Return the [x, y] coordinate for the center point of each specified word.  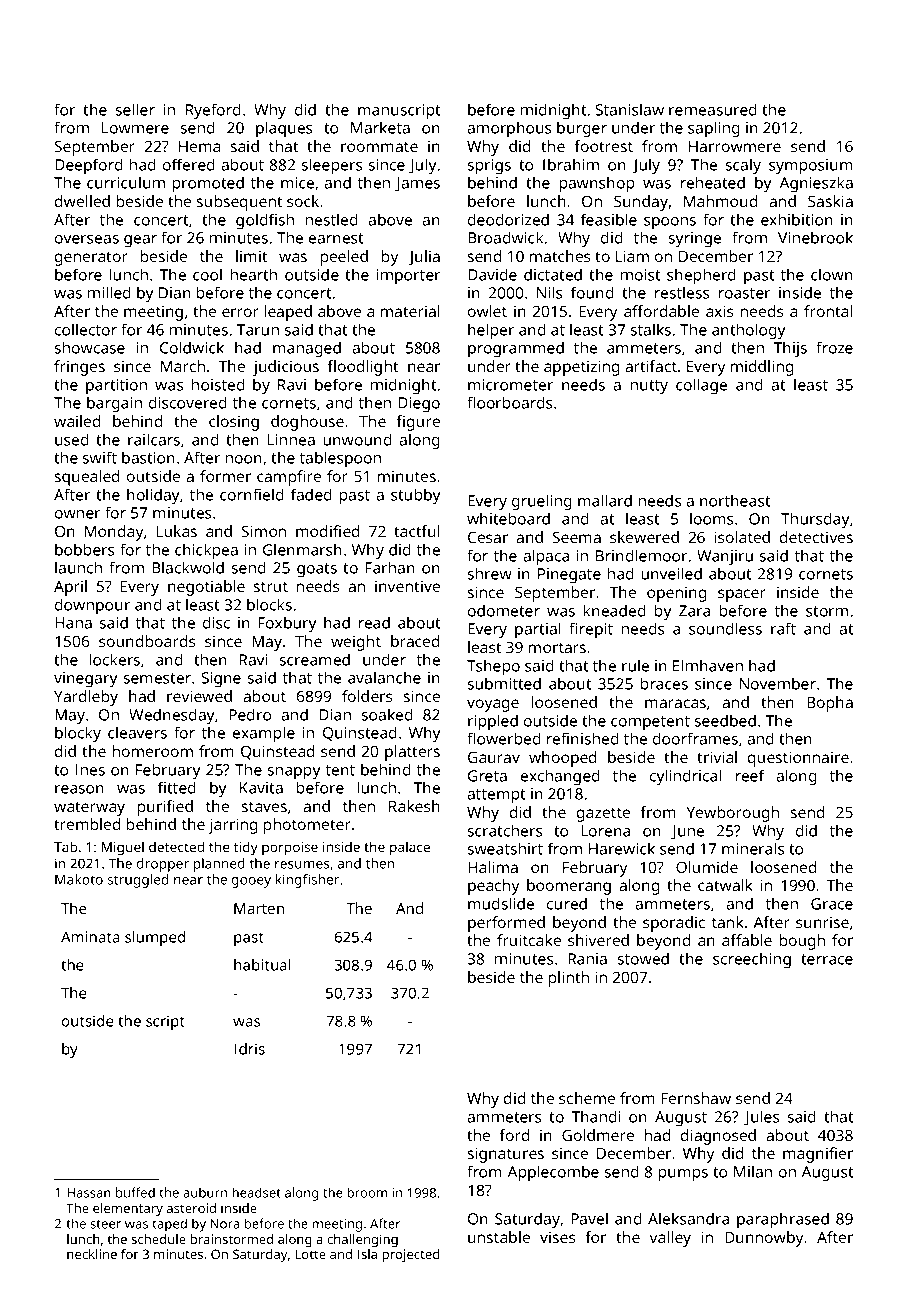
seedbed [725, 720]
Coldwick [192, 347]
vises [558, 1237]
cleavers [137, 732]
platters [412, 753]
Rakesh [414, 806]
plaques [284, 129]
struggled [138, 881]
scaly [743, 166]
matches [560, 256]
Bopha [830, 704]
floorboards [510, 402]
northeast [735, 500]
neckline [92, 1254]
